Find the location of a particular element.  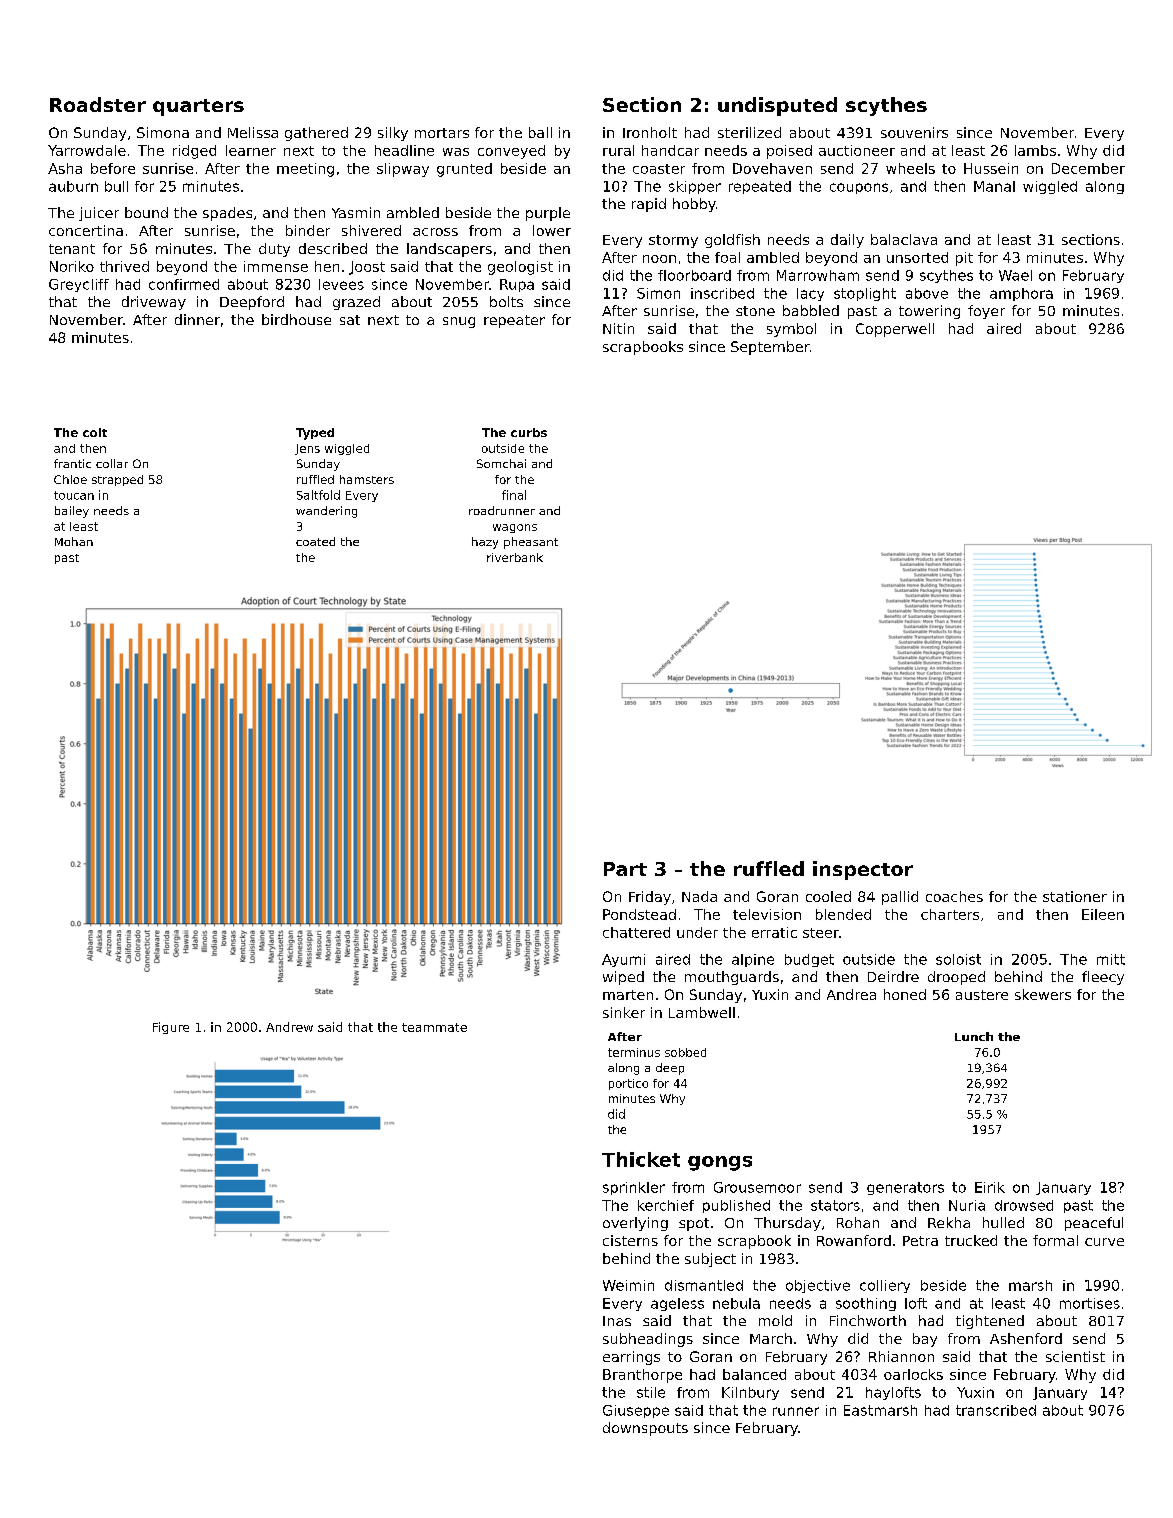

downspouts is located at coordinates (645, 1429).
